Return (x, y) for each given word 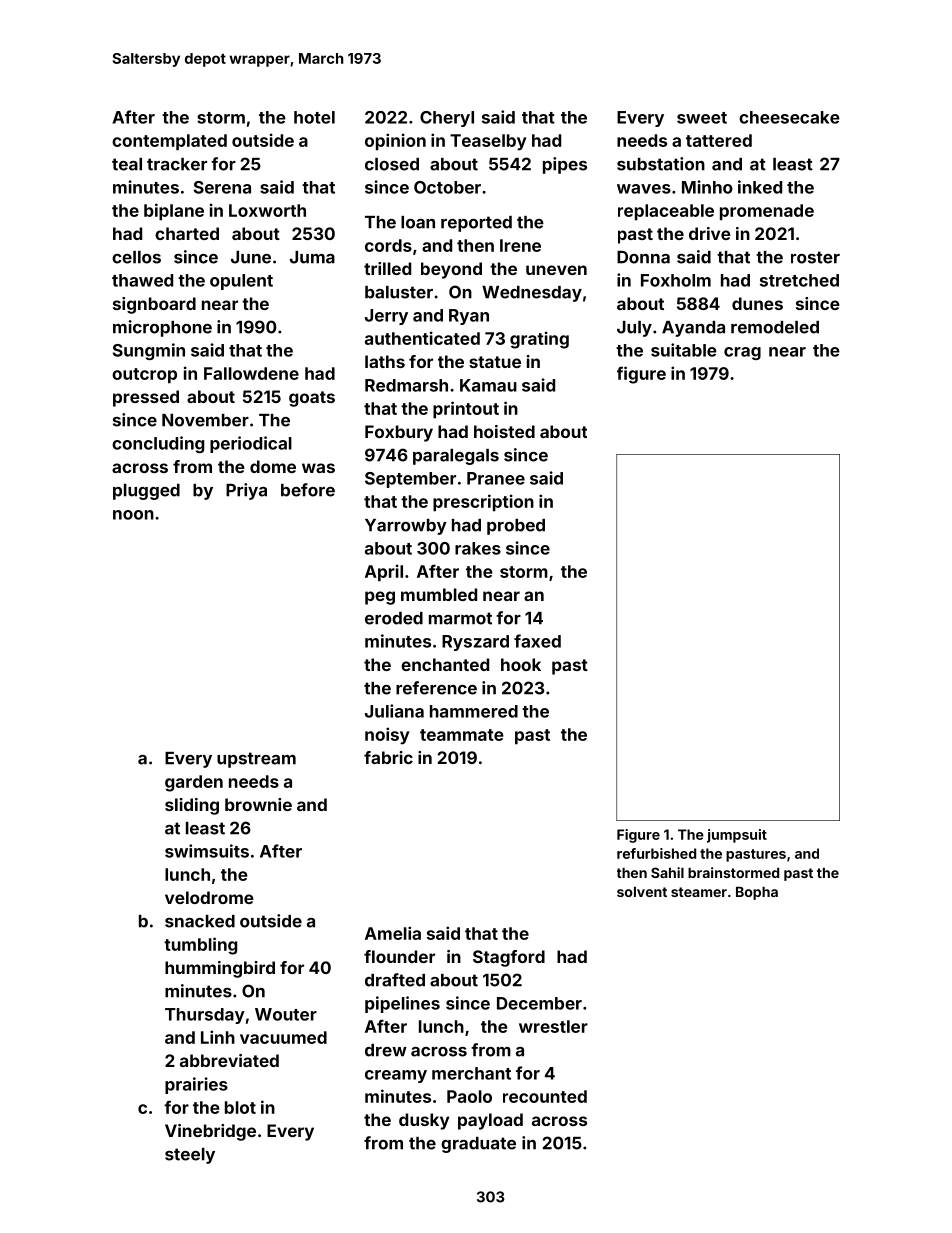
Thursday (205, 1016)
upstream (256, 760)
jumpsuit (737, 836)
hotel (314, 117)
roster (815, 257)
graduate (478, 1145)
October (447, 187)
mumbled (439, 594)
